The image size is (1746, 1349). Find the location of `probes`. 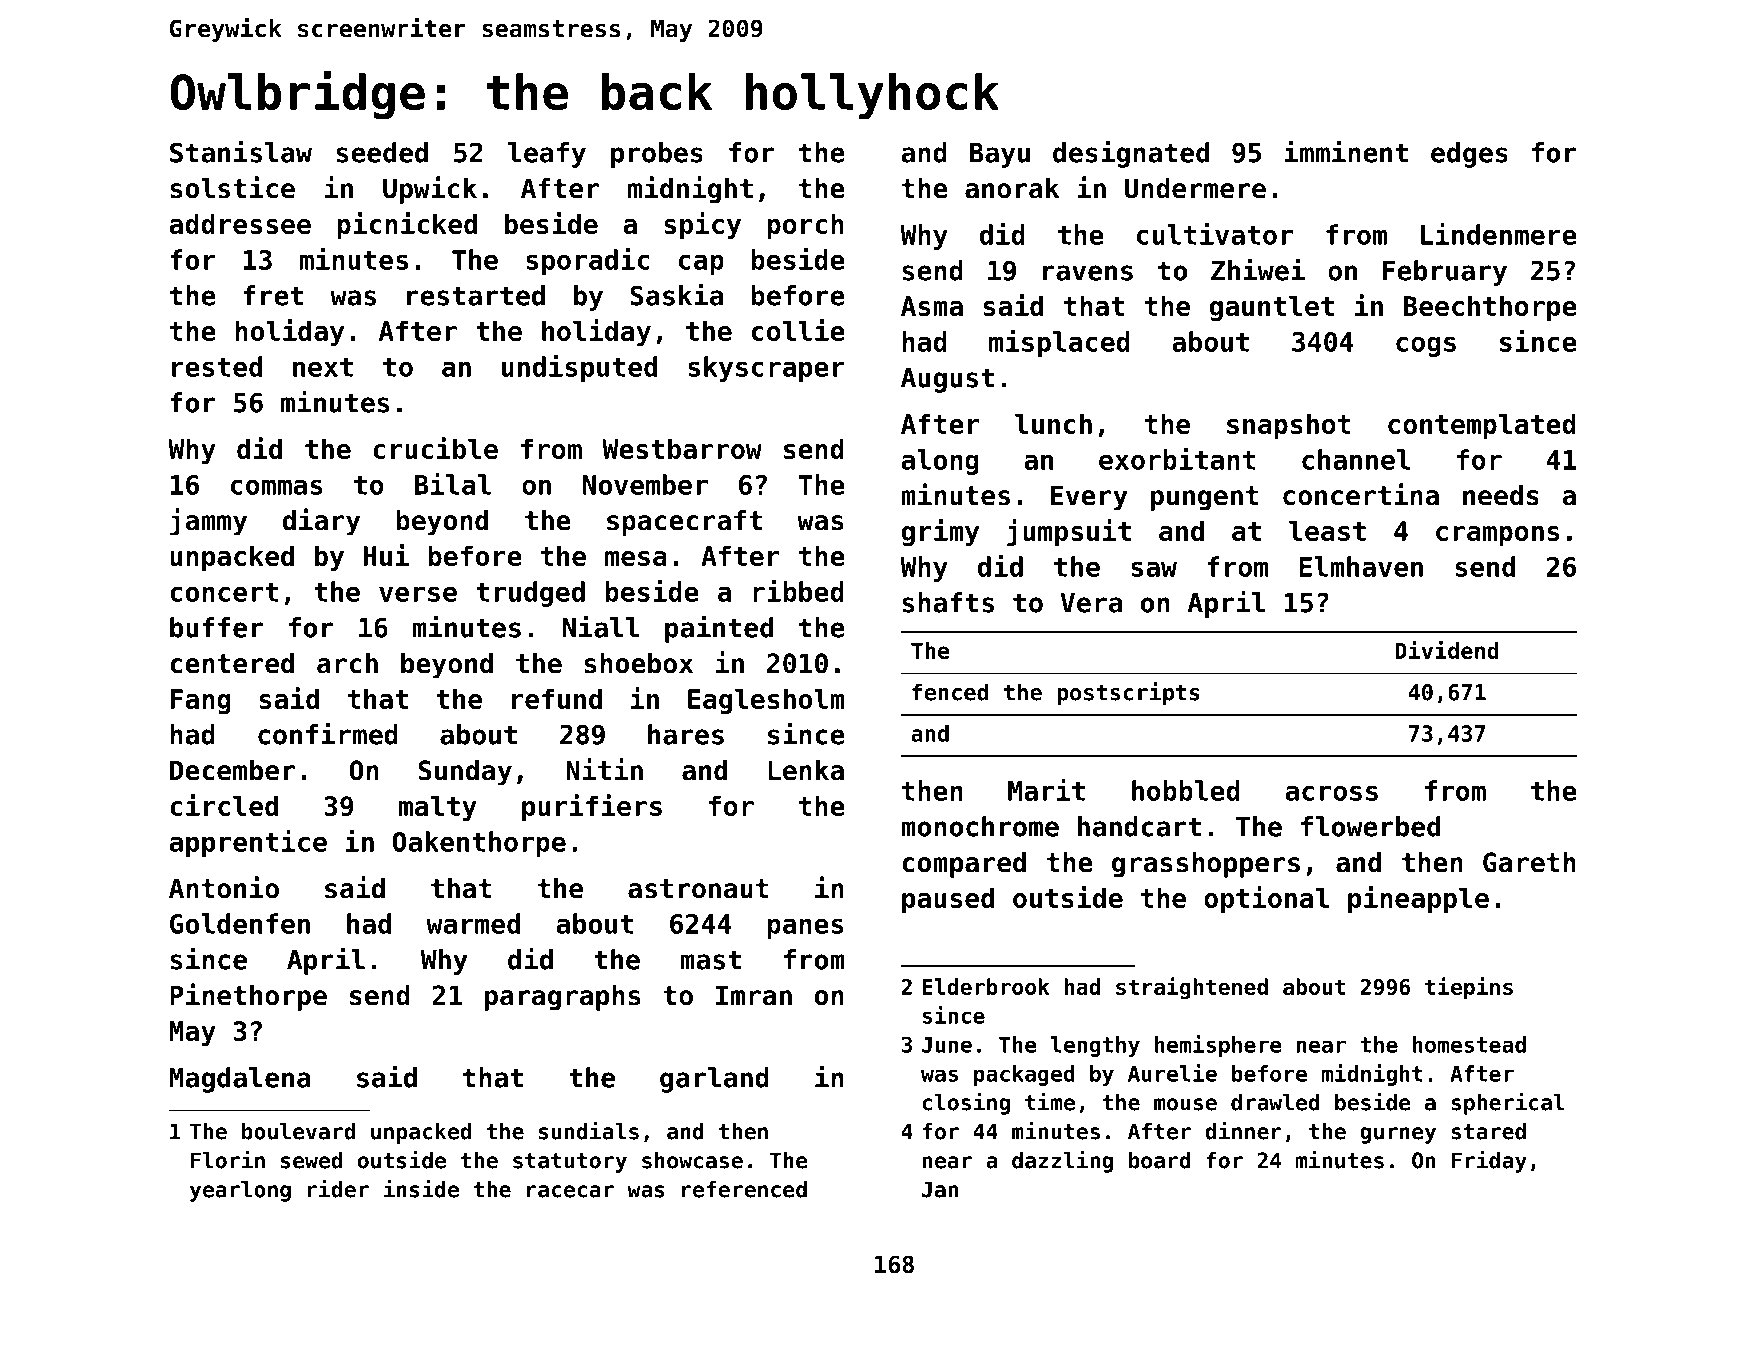

probes is located at coordinates (657, 155).
